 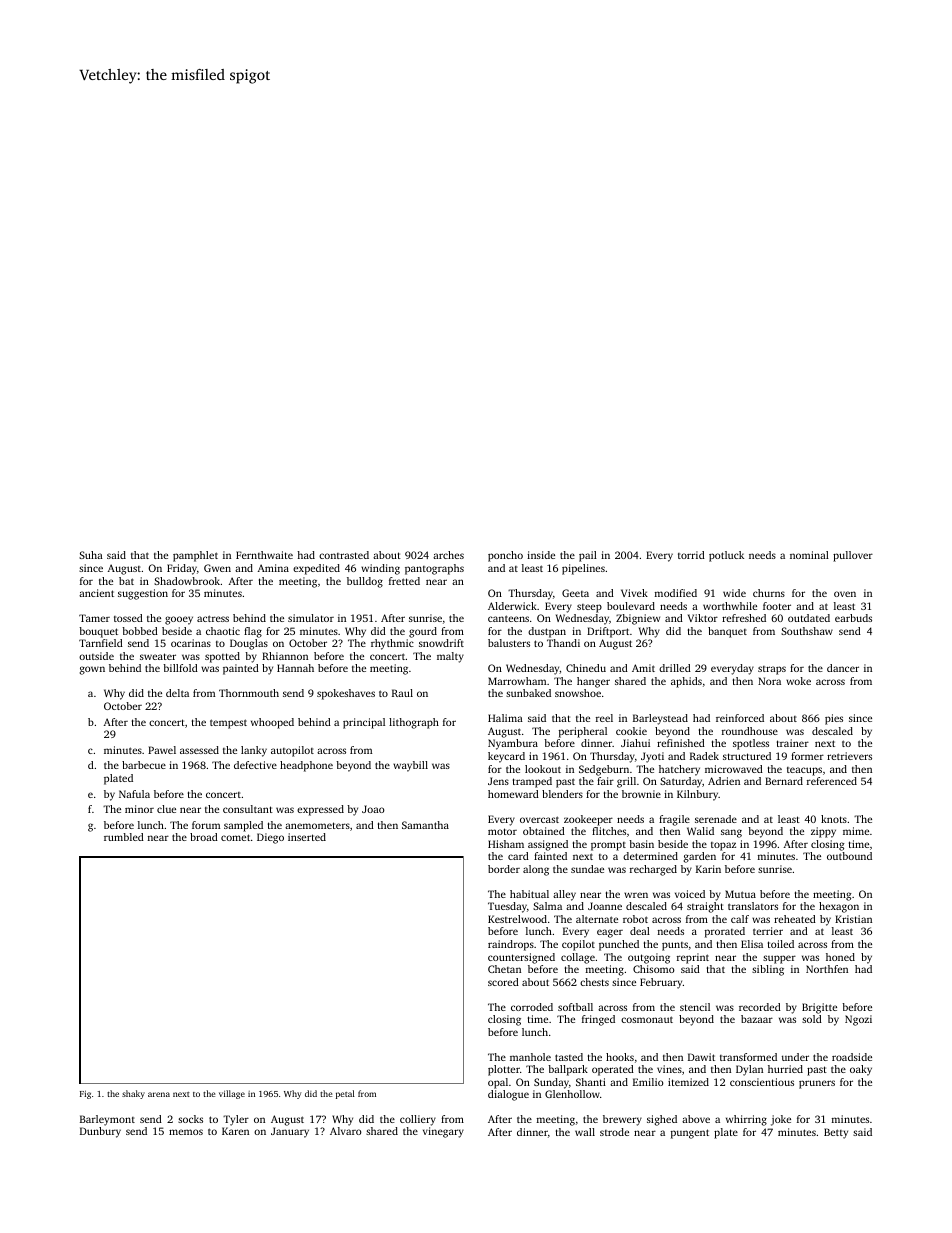 What do you see at coordinates (840, 957) in the screenshot?
I see `honed` at bounding box center [840, 957].
